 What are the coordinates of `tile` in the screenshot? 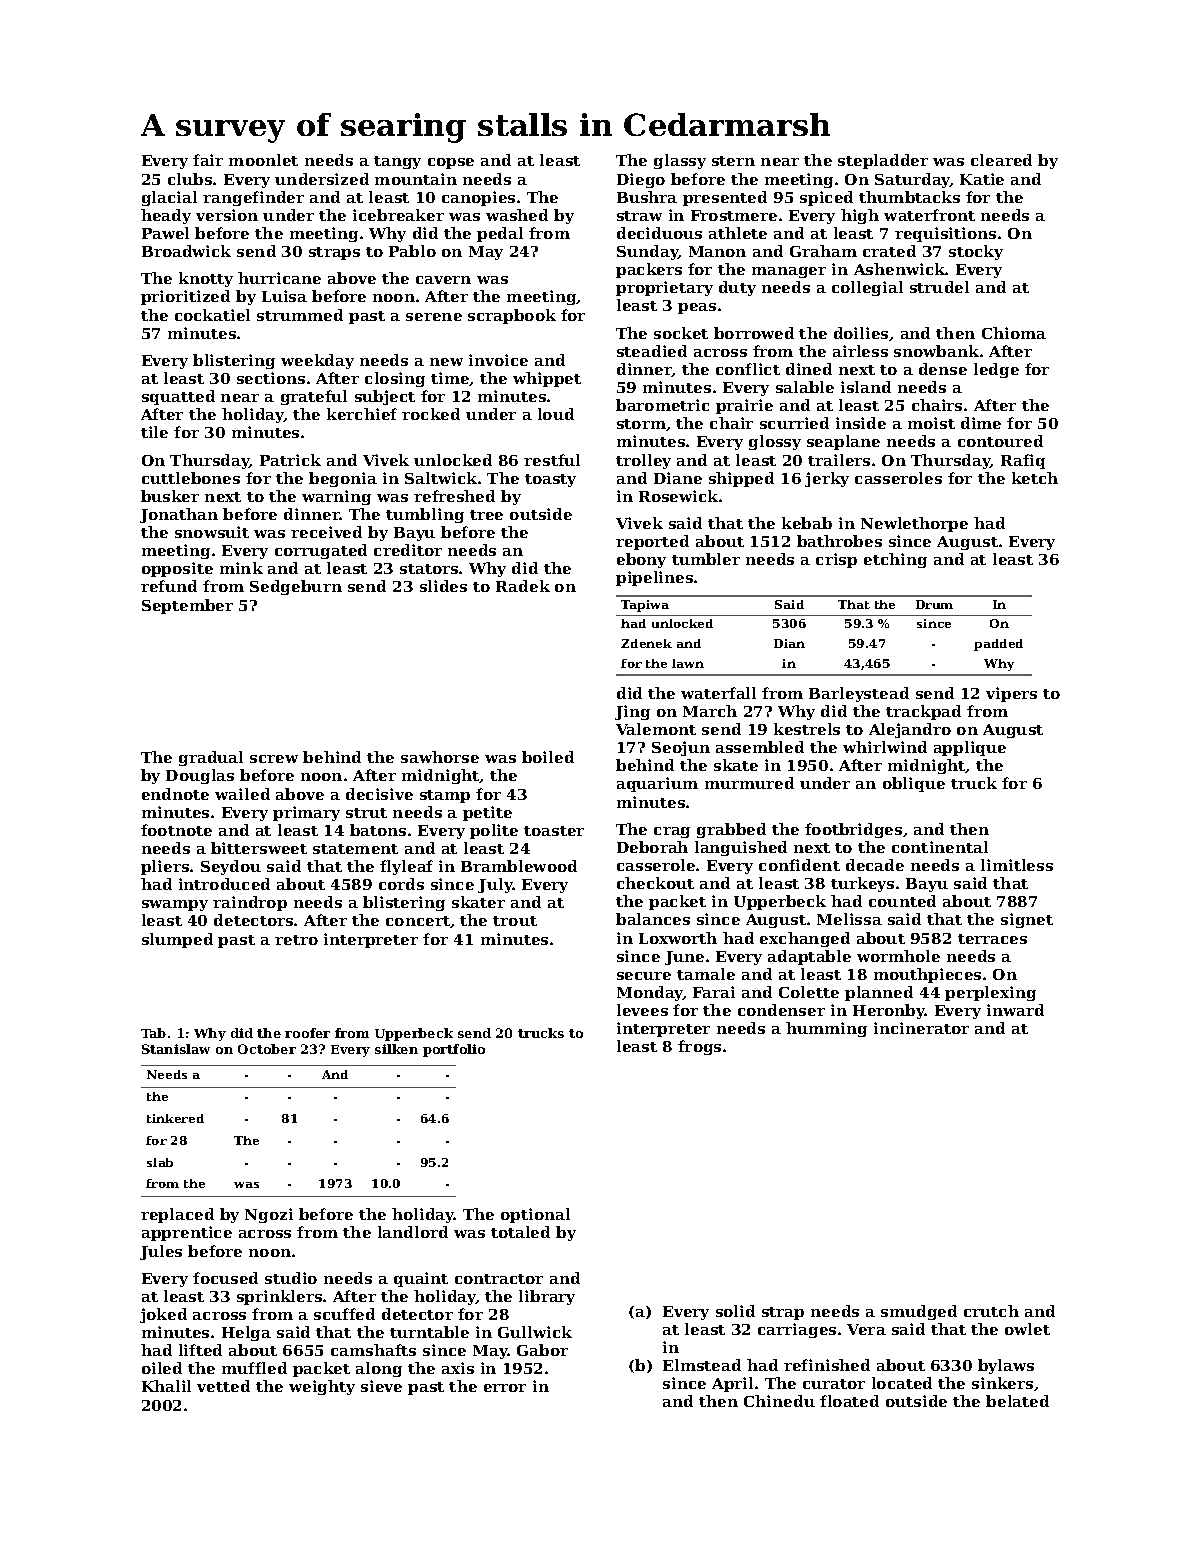 It's located at (154, 432).
